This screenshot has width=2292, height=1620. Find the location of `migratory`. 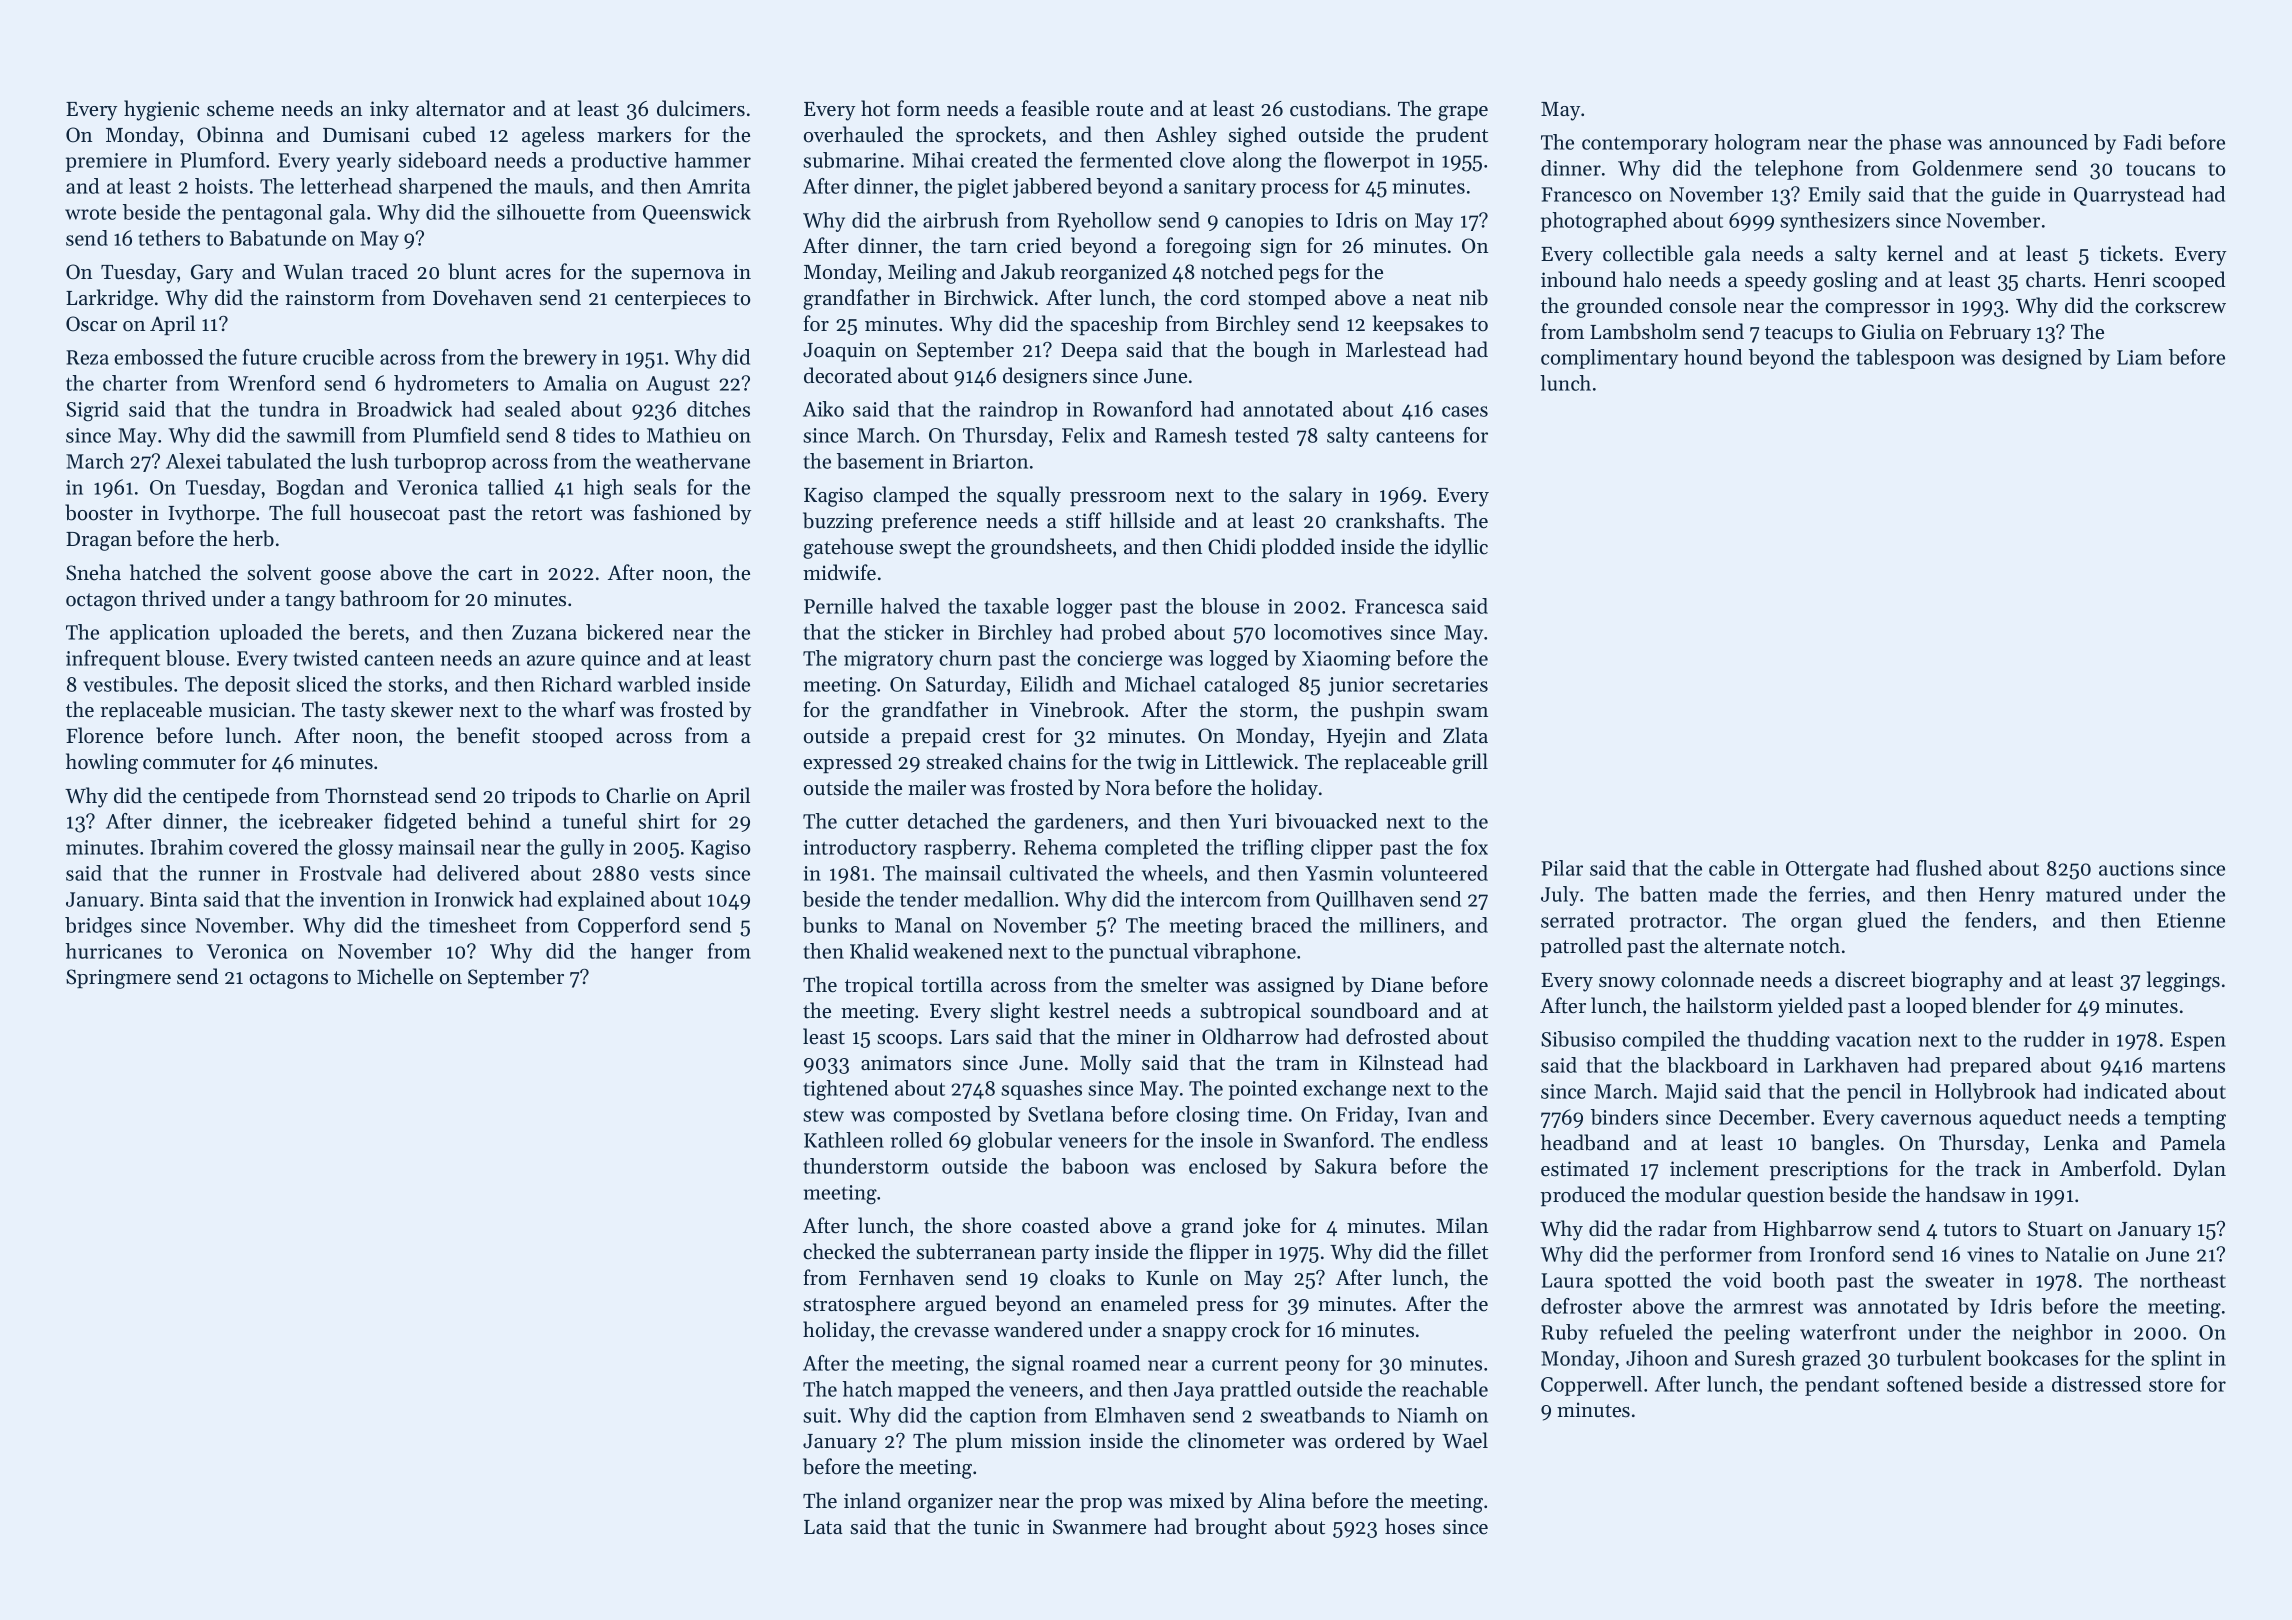

migratory is located at coordinates (888, 661).
